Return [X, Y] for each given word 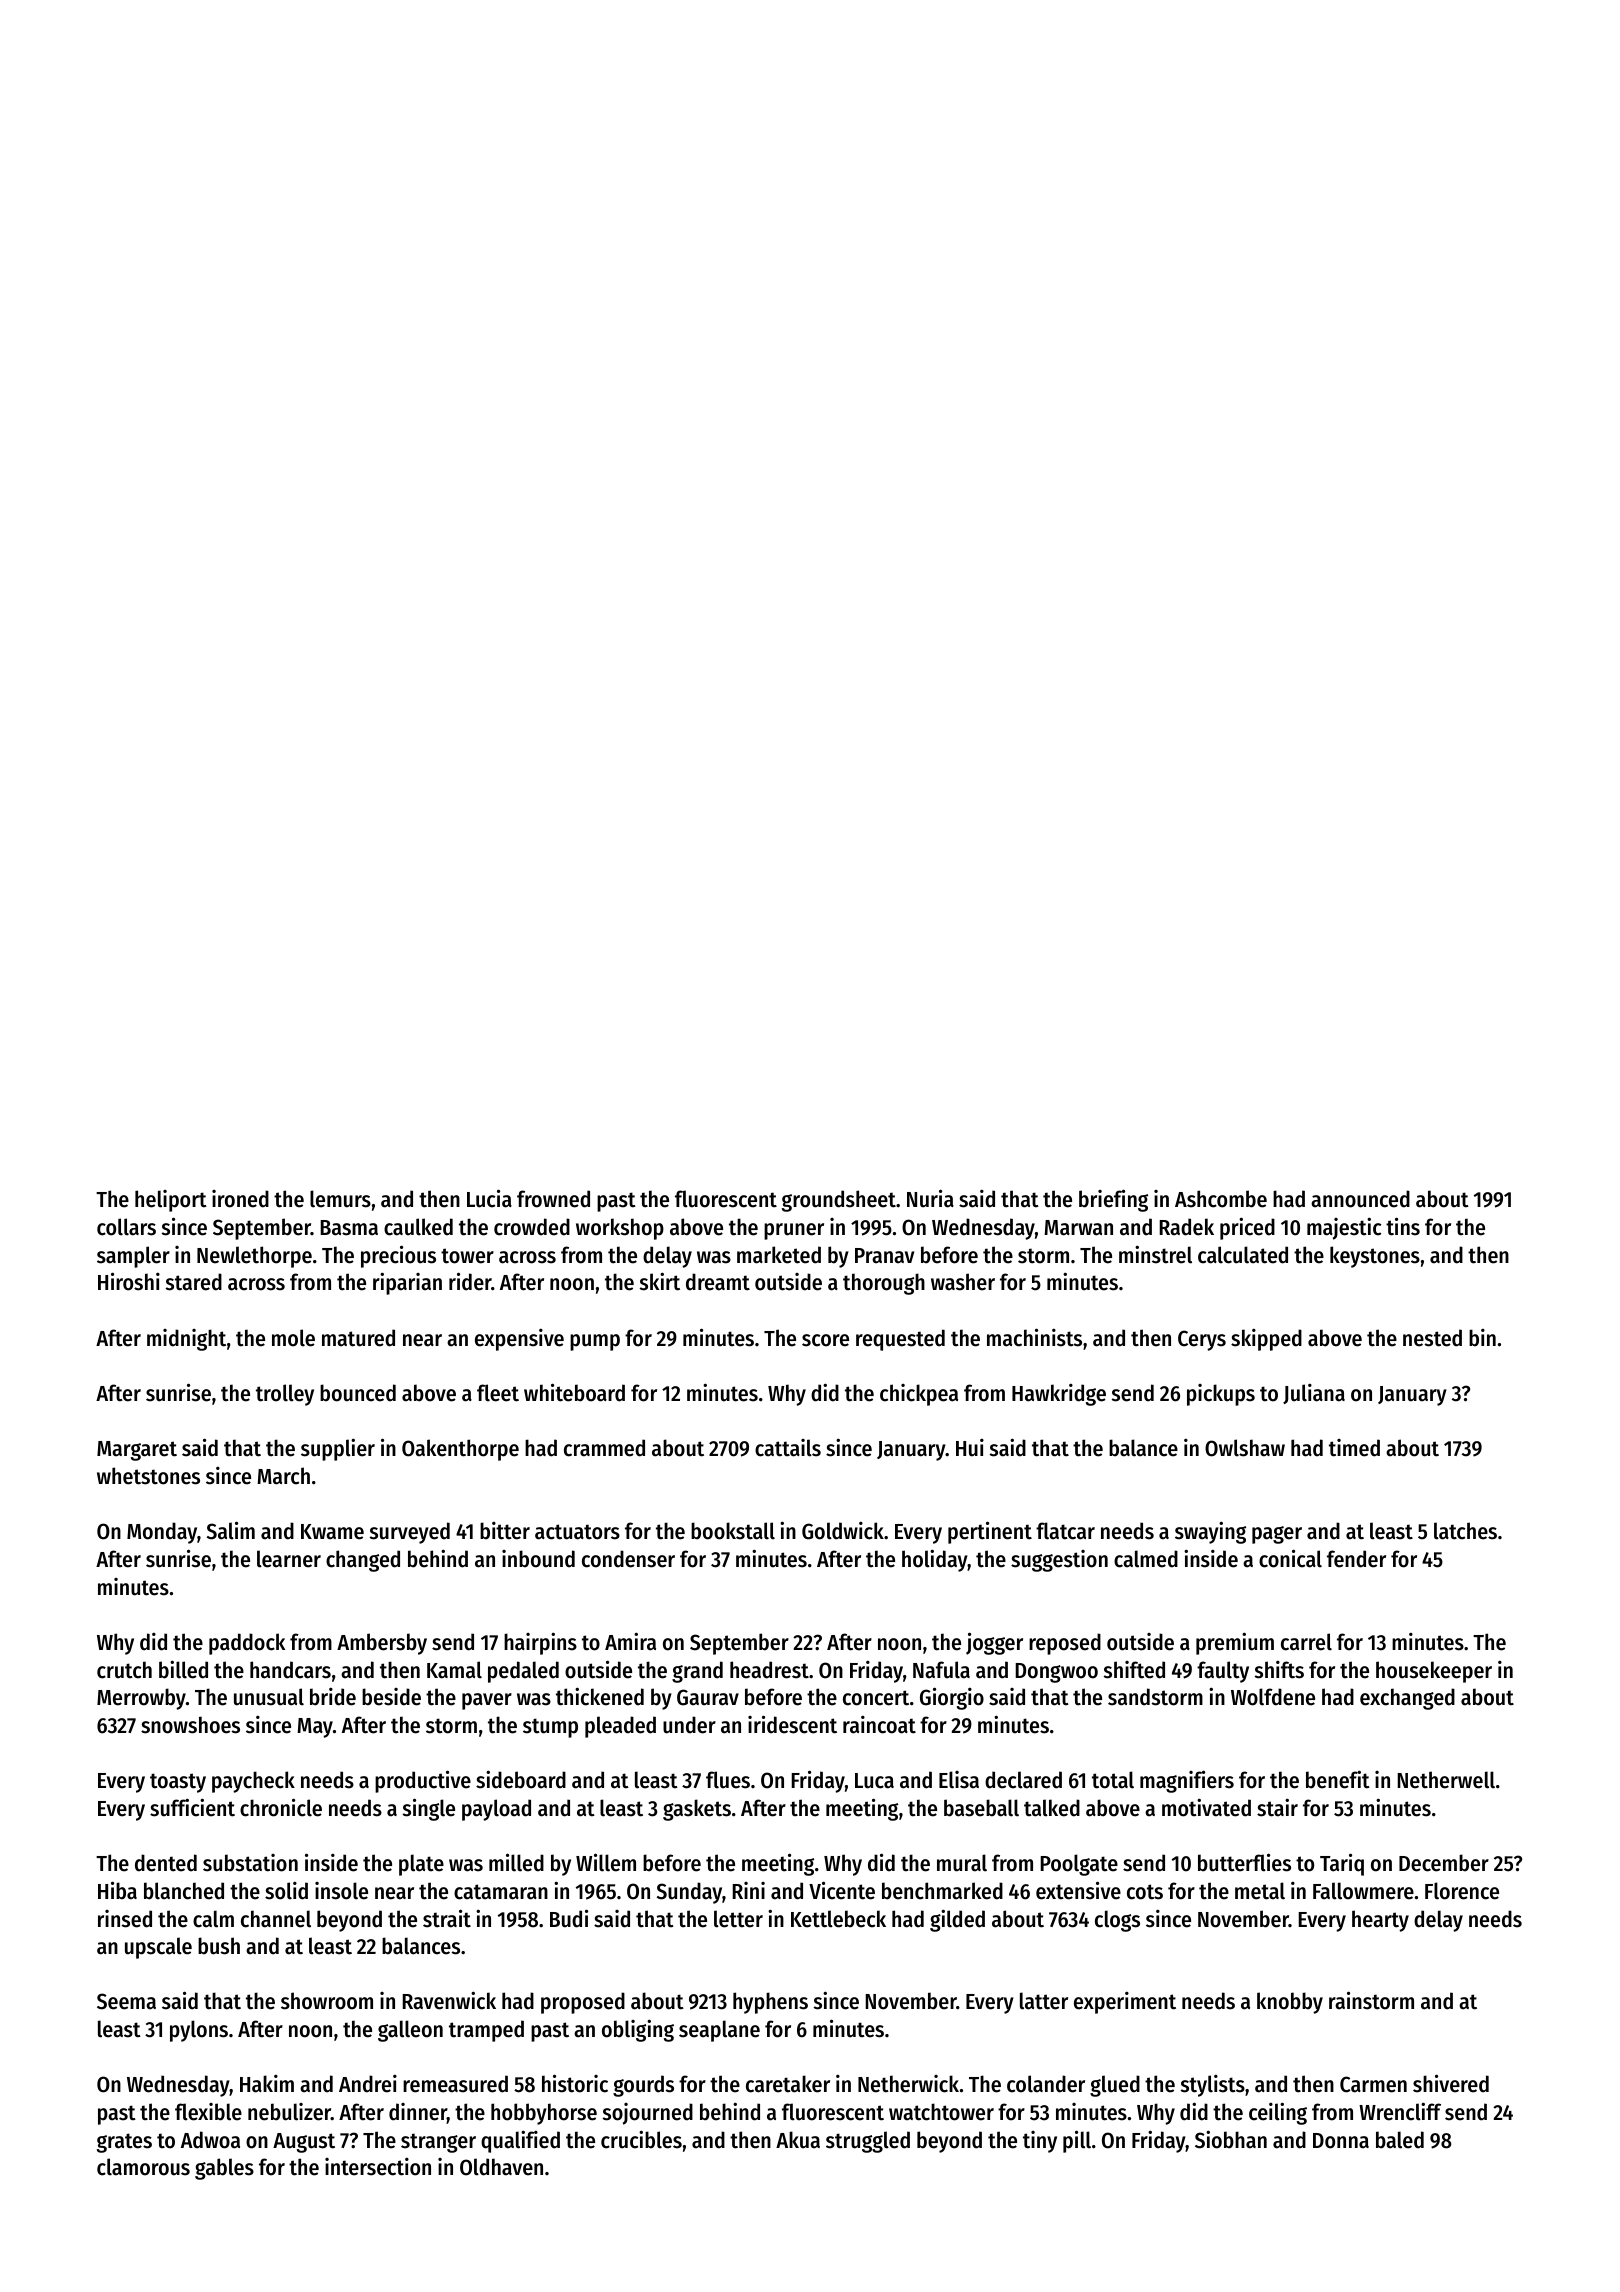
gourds [643, 2086]
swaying [1210, 1532]
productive [423, 1781]
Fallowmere [1363, 1891]
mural [962, 1863]
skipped [1266, 1340]
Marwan [1078, 1228]
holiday [935, 1560]
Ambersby [382, 1644]
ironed [240, 1199]
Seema [126, 2001]
